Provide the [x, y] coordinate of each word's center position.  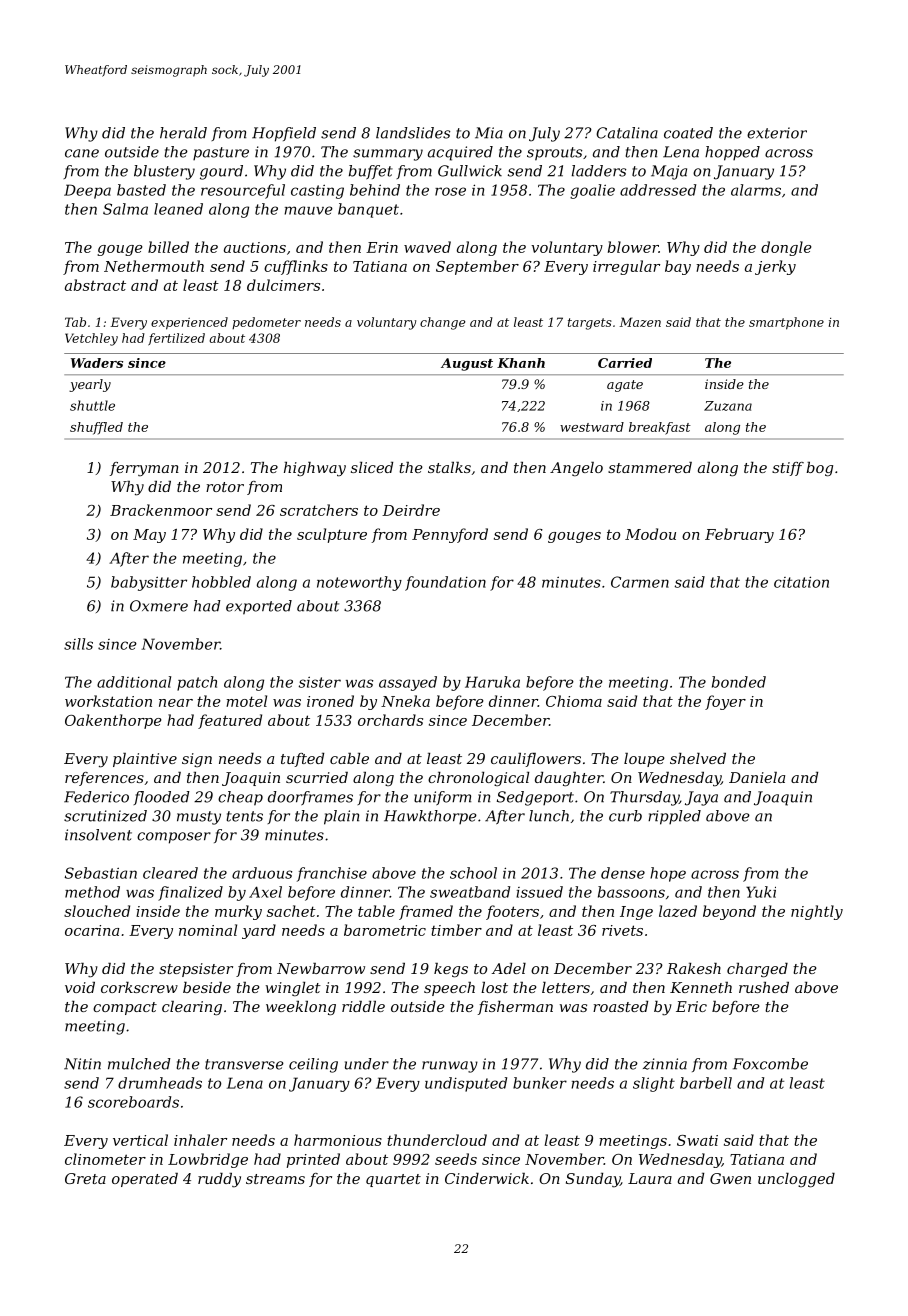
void [80, 987]
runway [450, 1067]
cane [82, 153]
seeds [456, 1159]
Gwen [730, 1178]
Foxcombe [770, 1064]
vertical [140, 1140]
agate [625, 386]
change [442, 323]
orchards [390, 720]
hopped [732, 153]
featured [230, 721]
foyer [725, 702]
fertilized [176, 339]
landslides [413, 133]
